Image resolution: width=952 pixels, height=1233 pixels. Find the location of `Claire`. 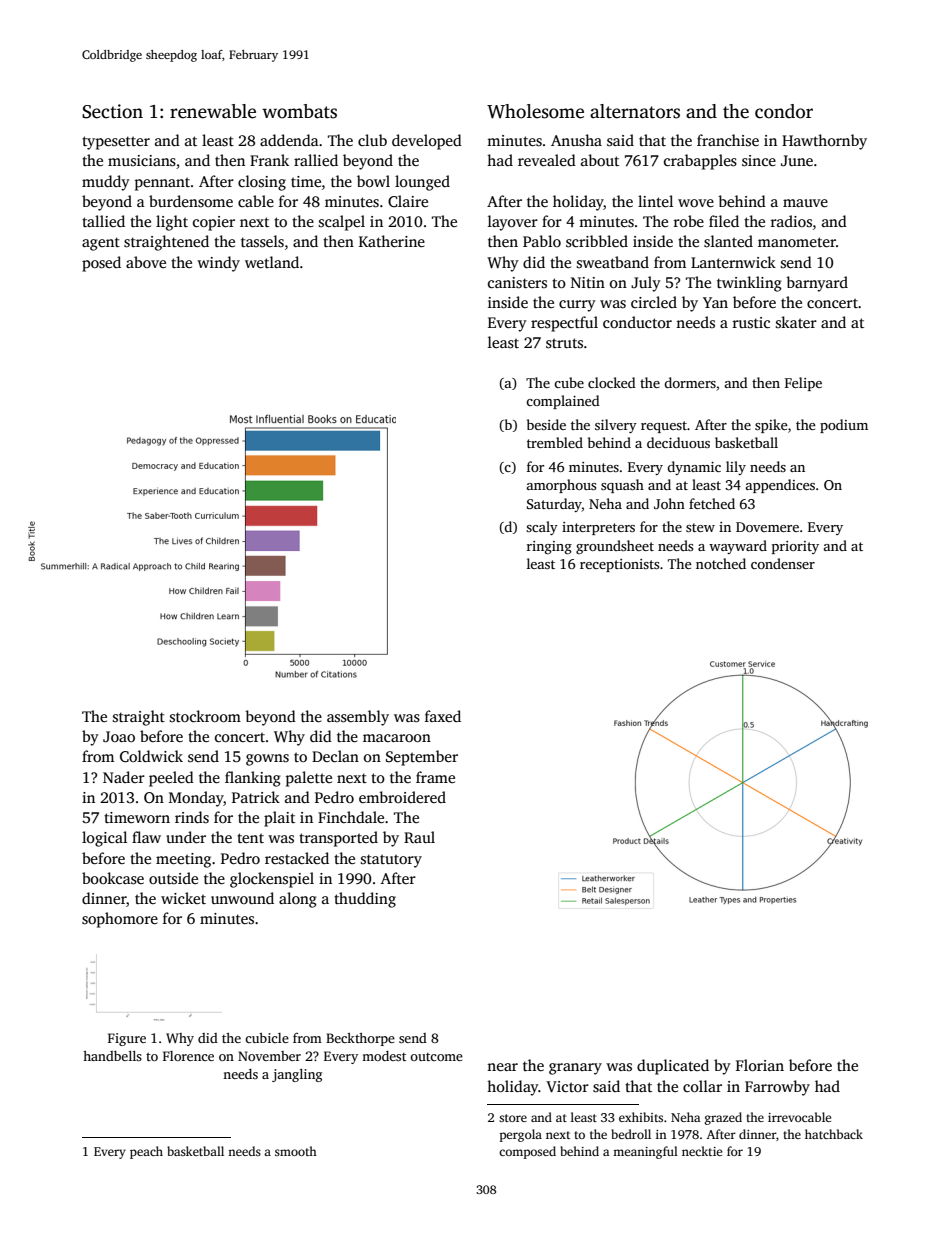

Claire is located at coordinates (408, 201).
